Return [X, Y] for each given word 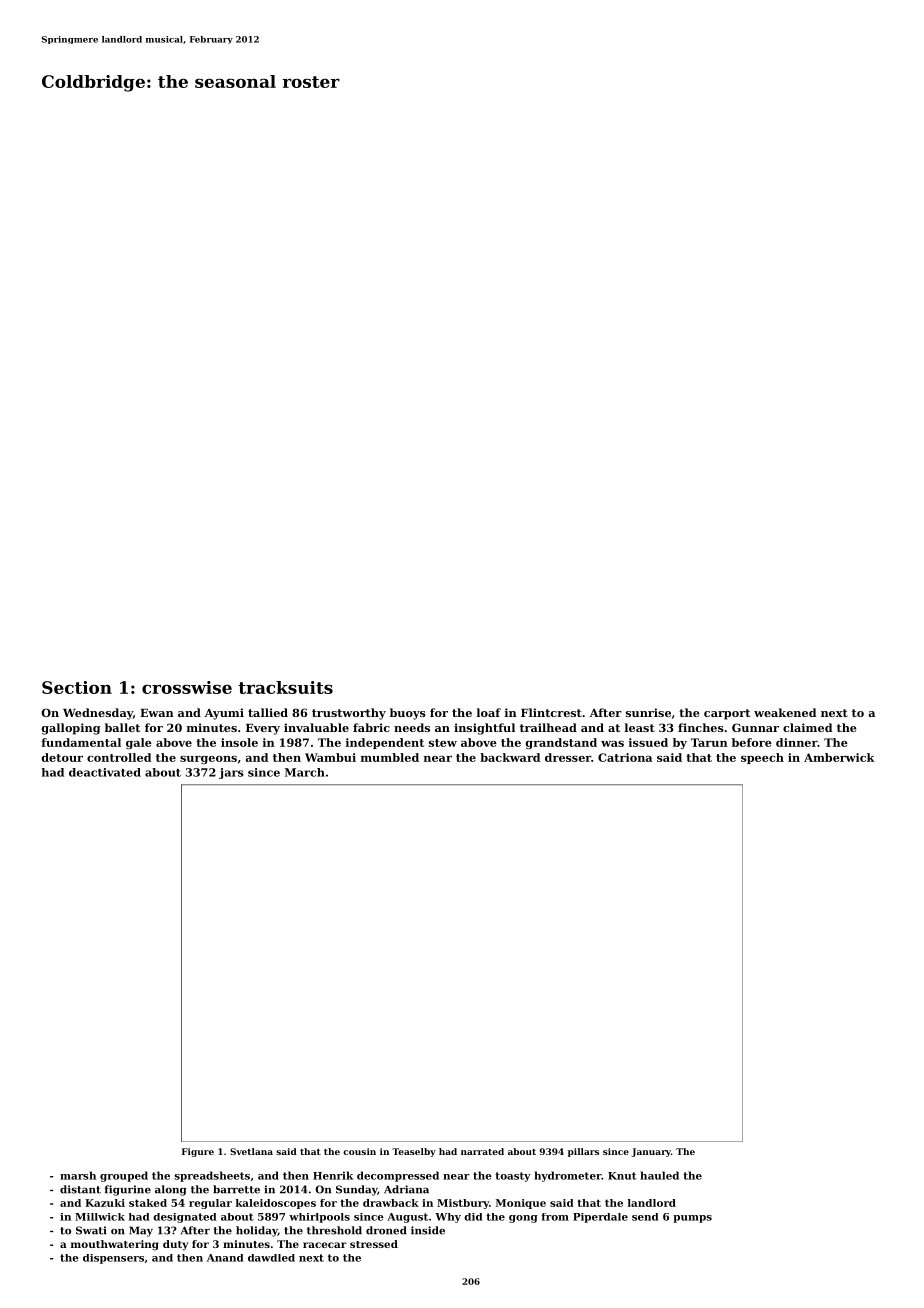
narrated [482, 1151]
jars [231, 773]
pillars [583, 1152]
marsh [78, 1175]
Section [77, 687]
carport [727, 714]
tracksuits [285, 687]
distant [80, 1189]
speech [762, 758]
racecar [325, 1245]
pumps [692, 1219]
